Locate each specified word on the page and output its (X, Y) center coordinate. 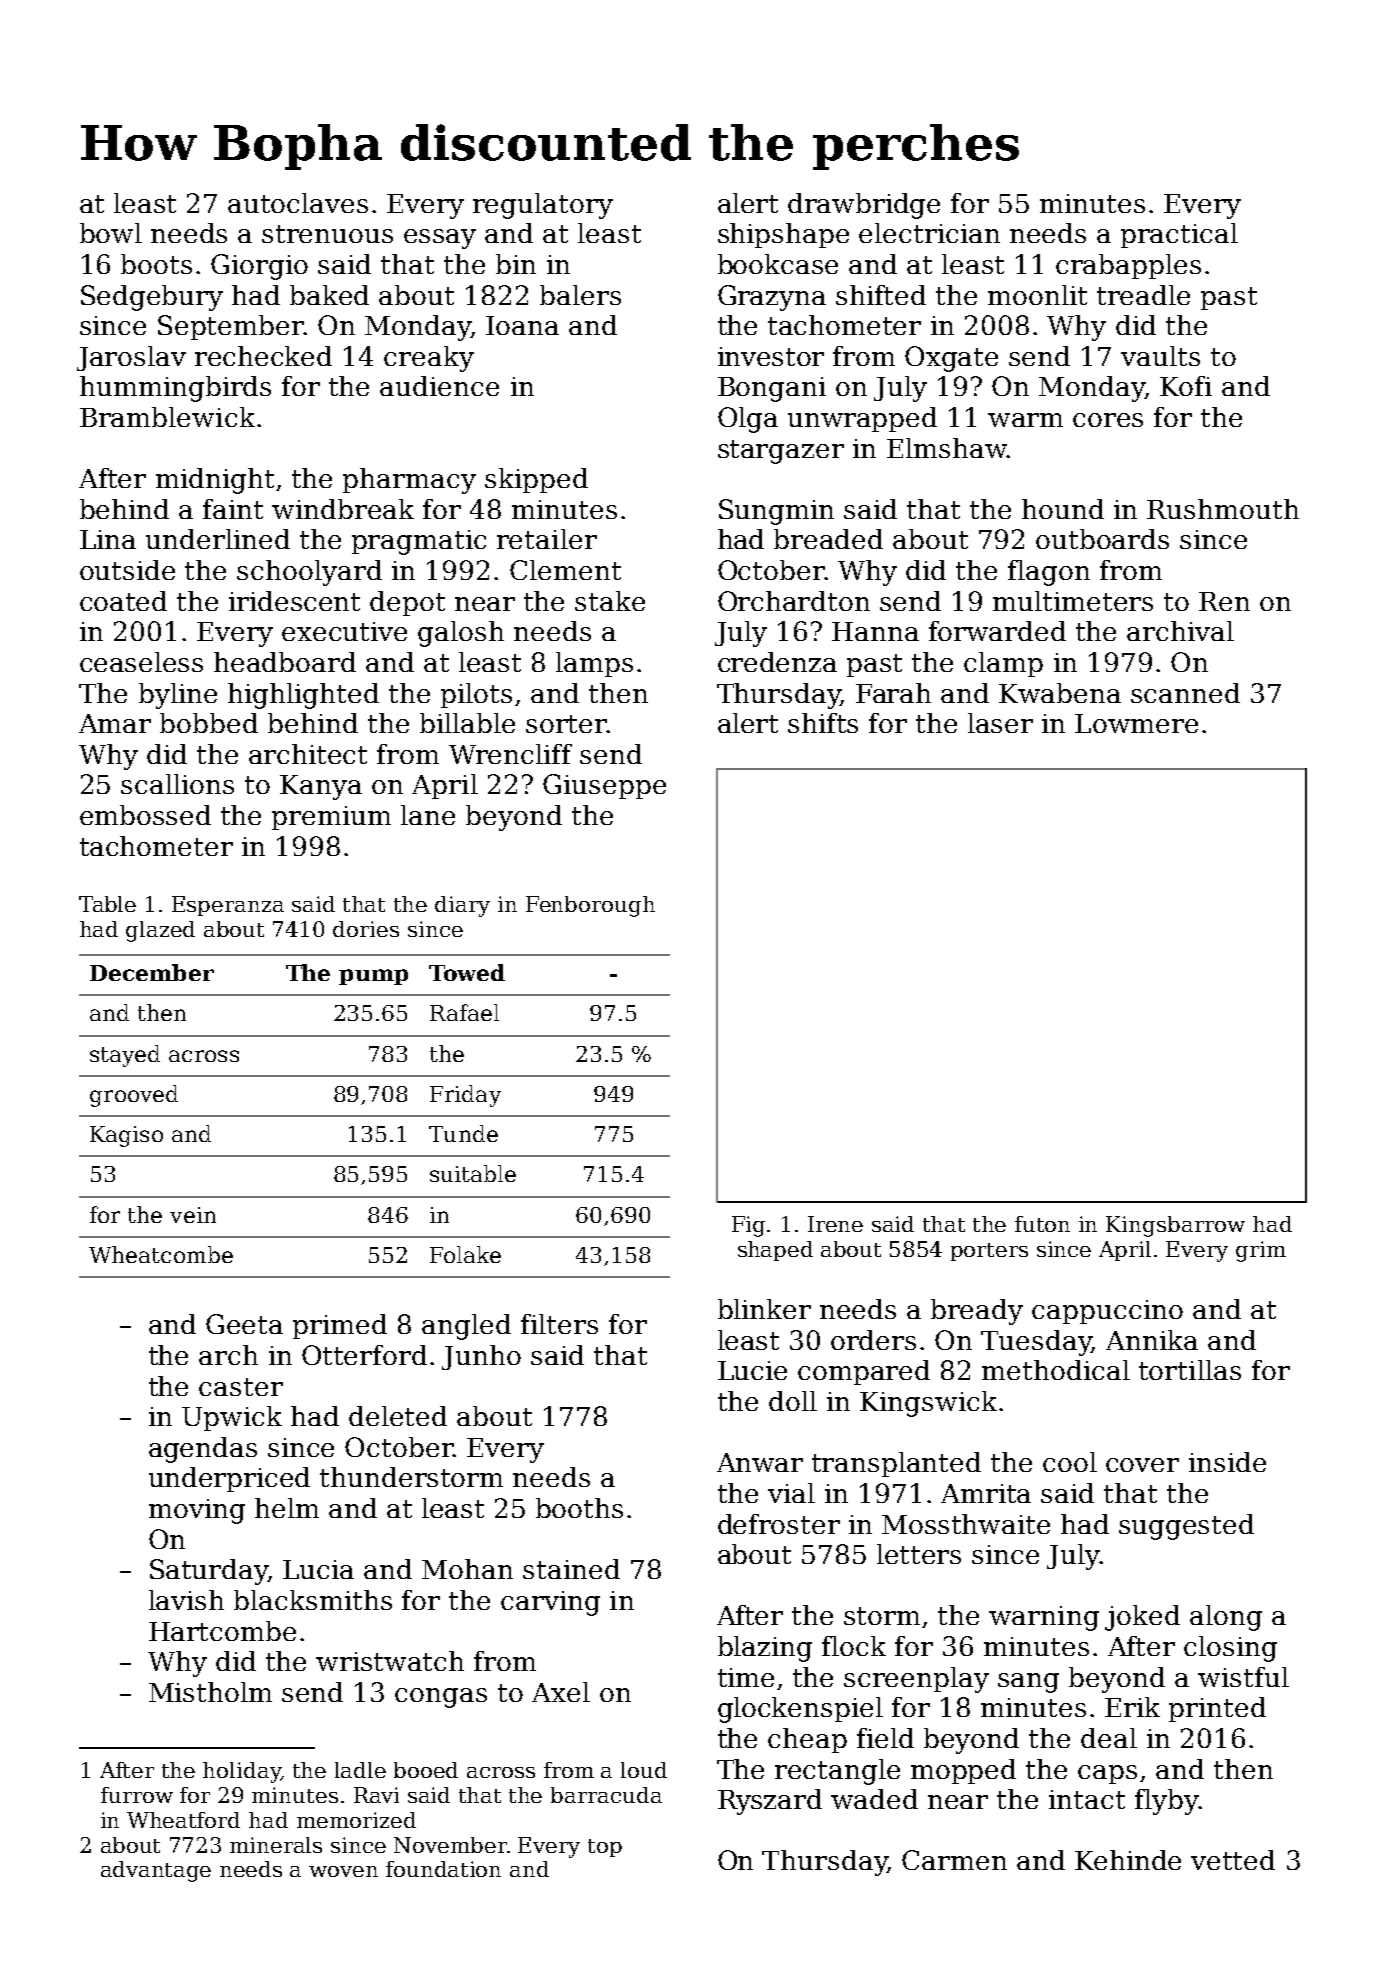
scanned (1185, 693)
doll (793, 1401)
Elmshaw (947, 448)
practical (1179, 235)
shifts (823, 723)
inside (1227, 1462)
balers (580, 295)
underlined (218, 539)
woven (343, 1871)
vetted (1233, 1860)
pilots (476, 695)
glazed (160, 931)
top (605, 1848)
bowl (111, 233)
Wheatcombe (161, 1254)
